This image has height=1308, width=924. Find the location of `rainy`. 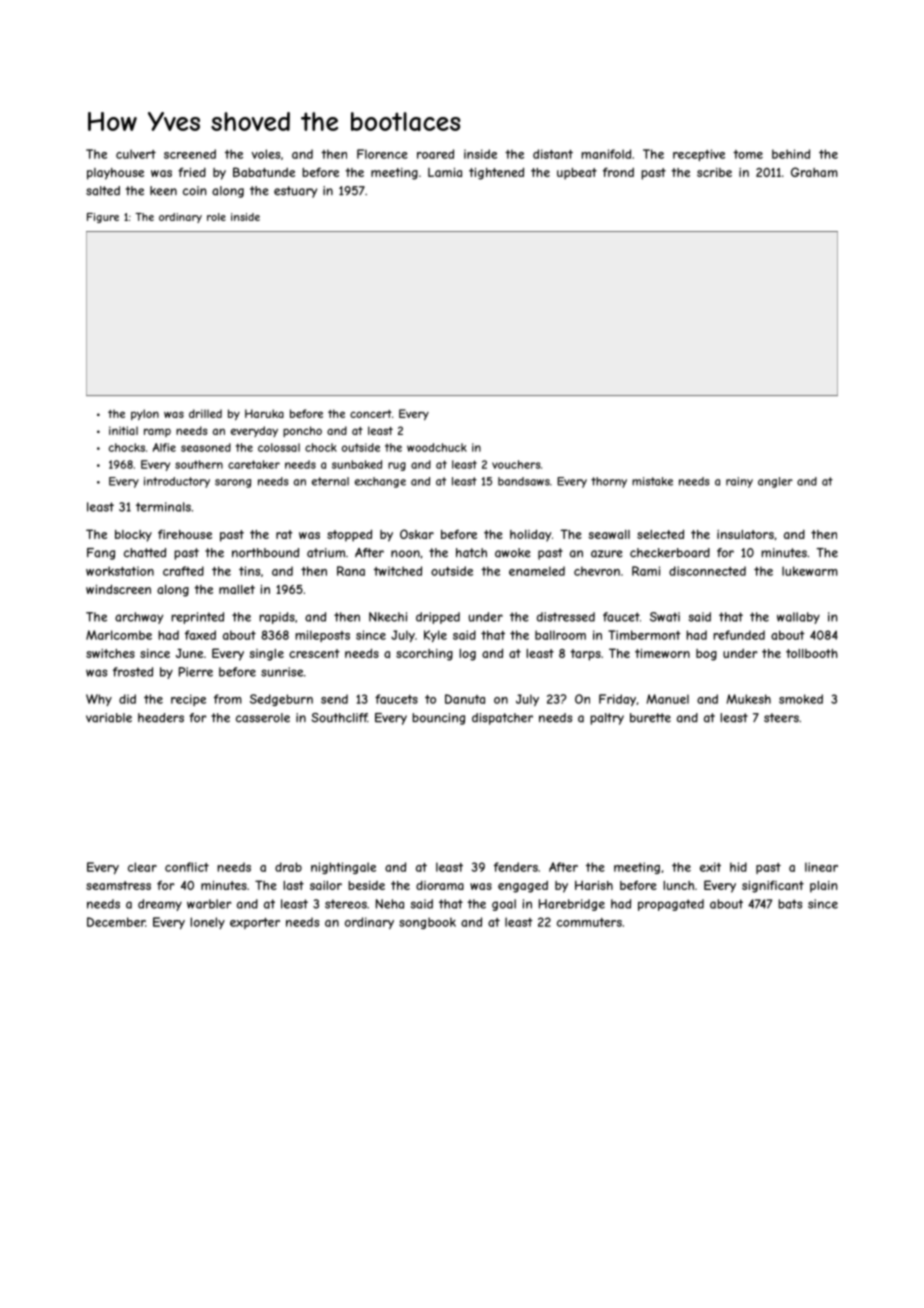

rainy is located at coordinates (739, 482).
